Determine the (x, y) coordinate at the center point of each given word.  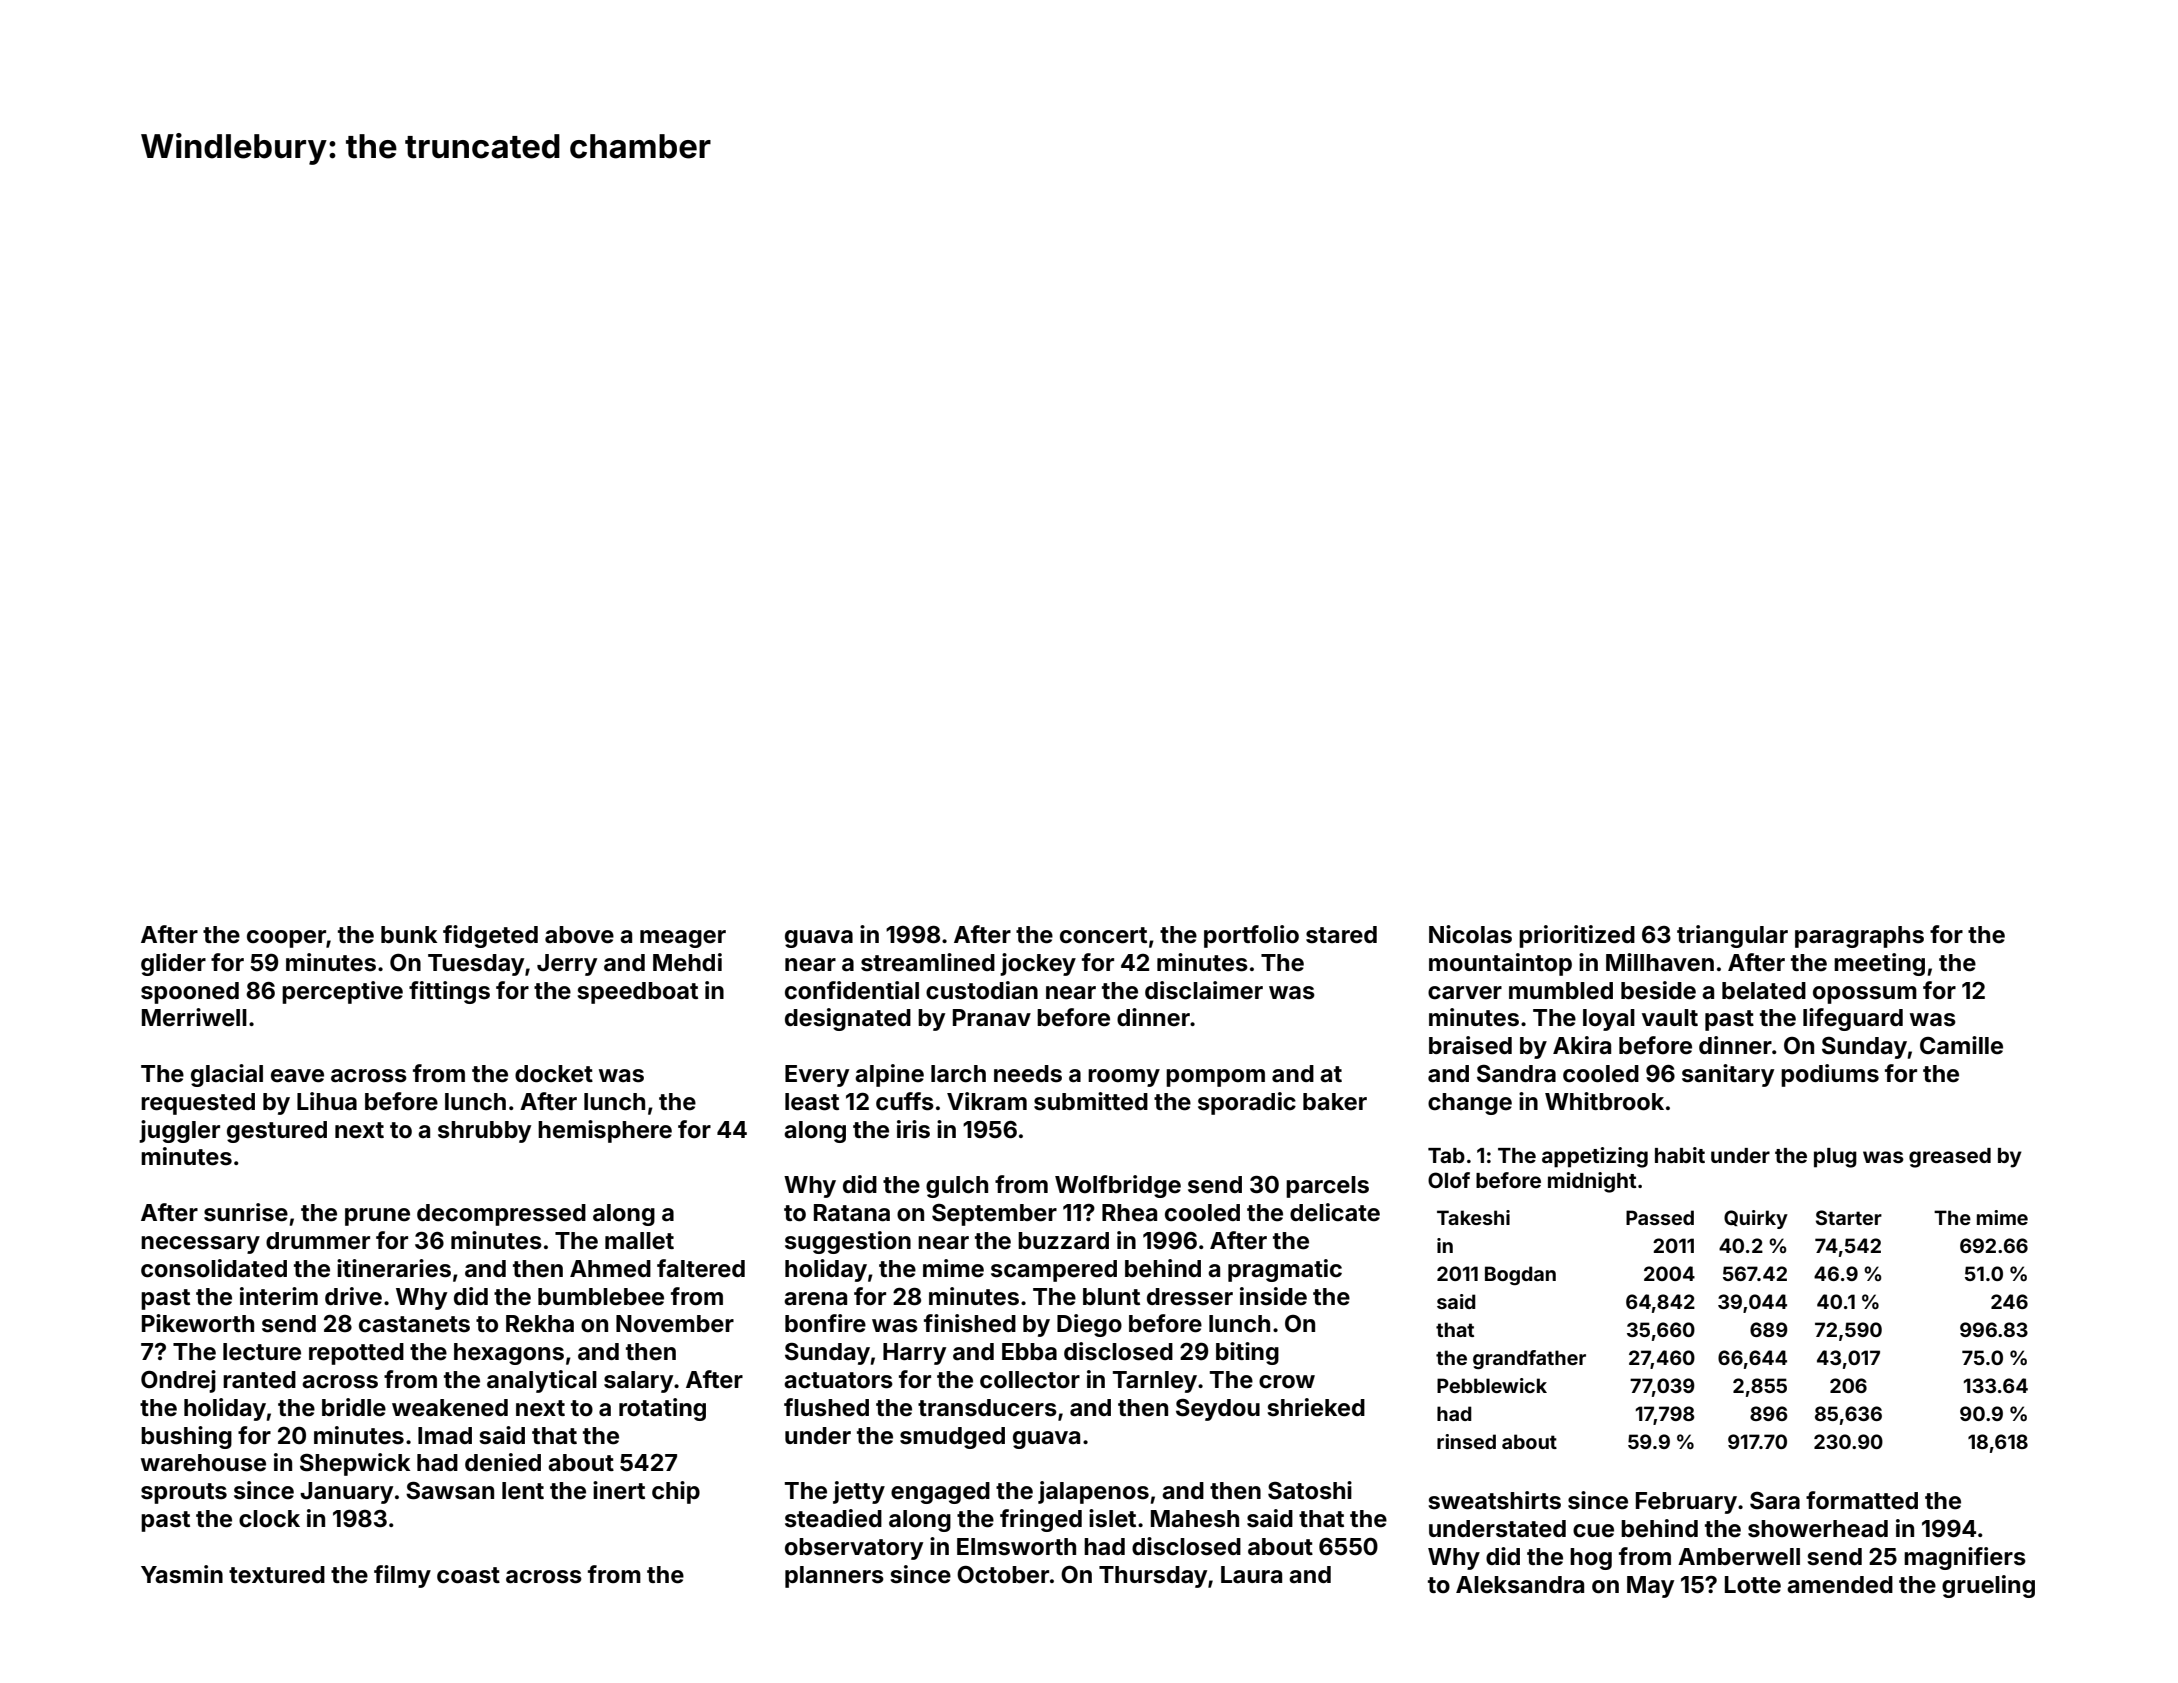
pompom (1215, 1078)
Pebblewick (1492, 1385)
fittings (449, 992)
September (994, 1215)
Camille (1961, 1045)
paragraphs (1859, 937)
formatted (1862, 1500)
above (579, 935)
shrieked (1316, 1407)
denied (503, 1462)
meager (683, 939)
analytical (542, 1381)
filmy (402, 1576)
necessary (200, 1245)
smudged (952, 1438)
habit (1680, 1155)
